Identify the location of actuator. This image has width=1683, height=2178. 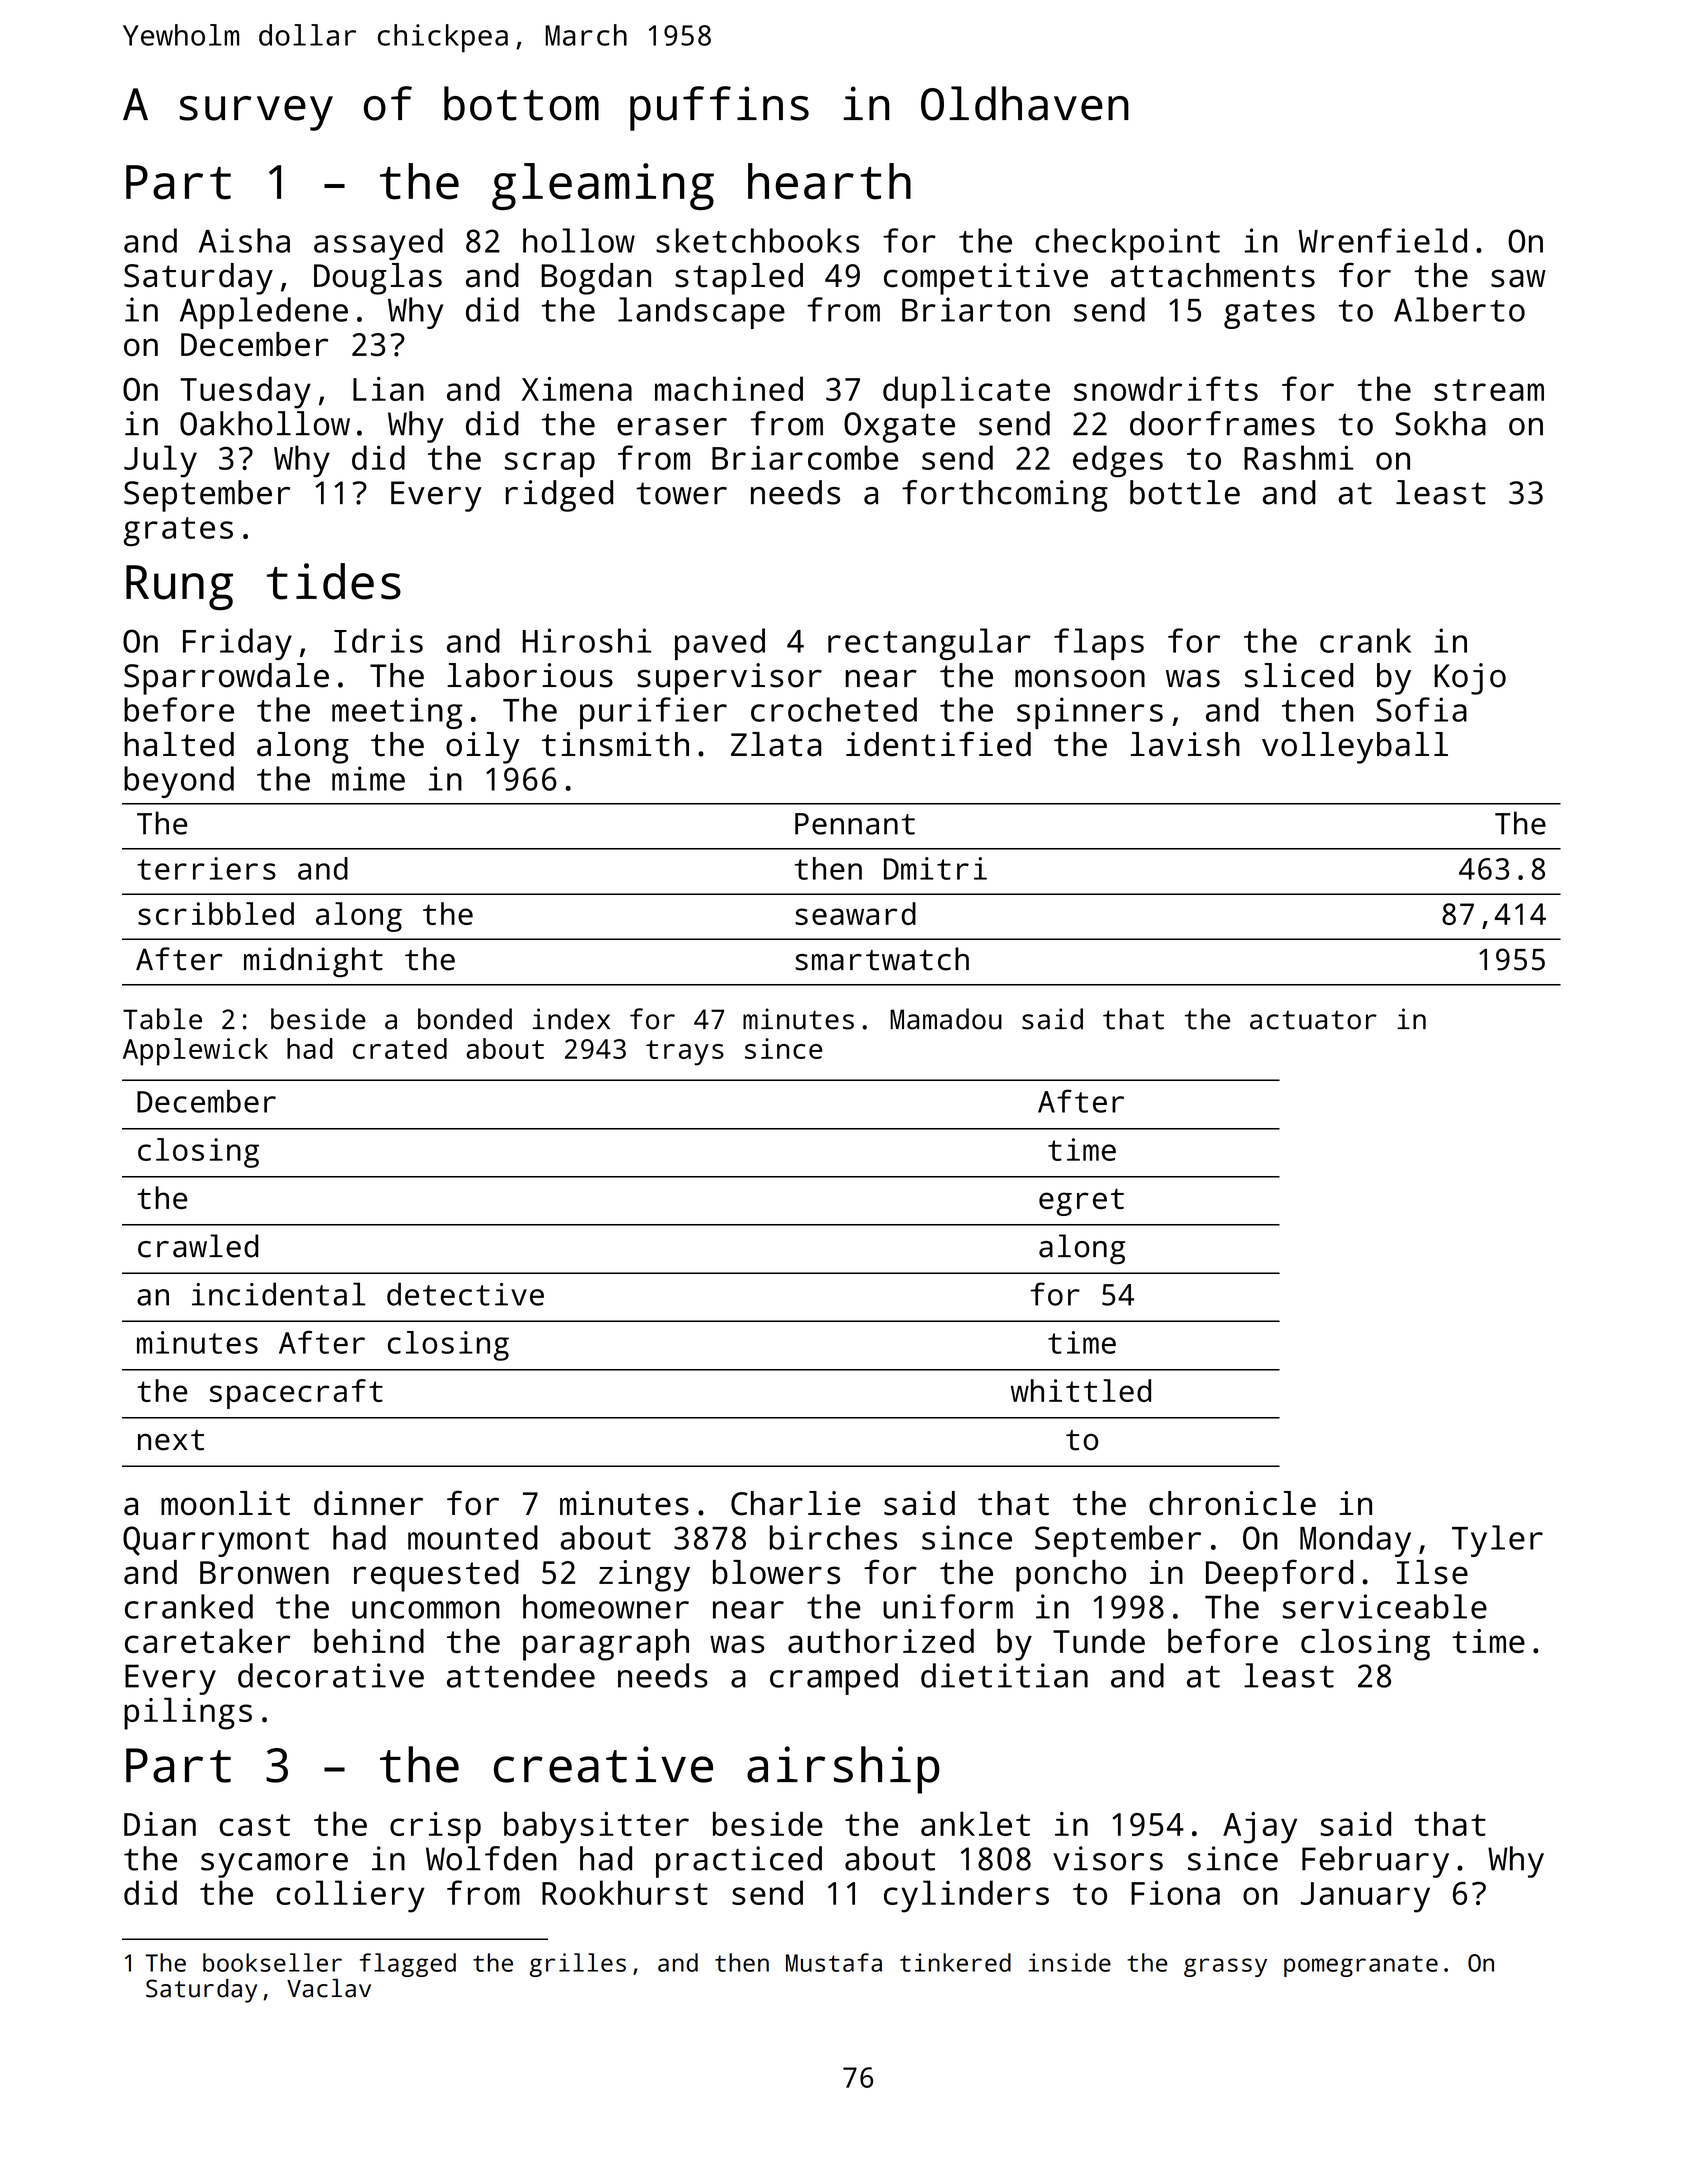
(1313, 1020).
